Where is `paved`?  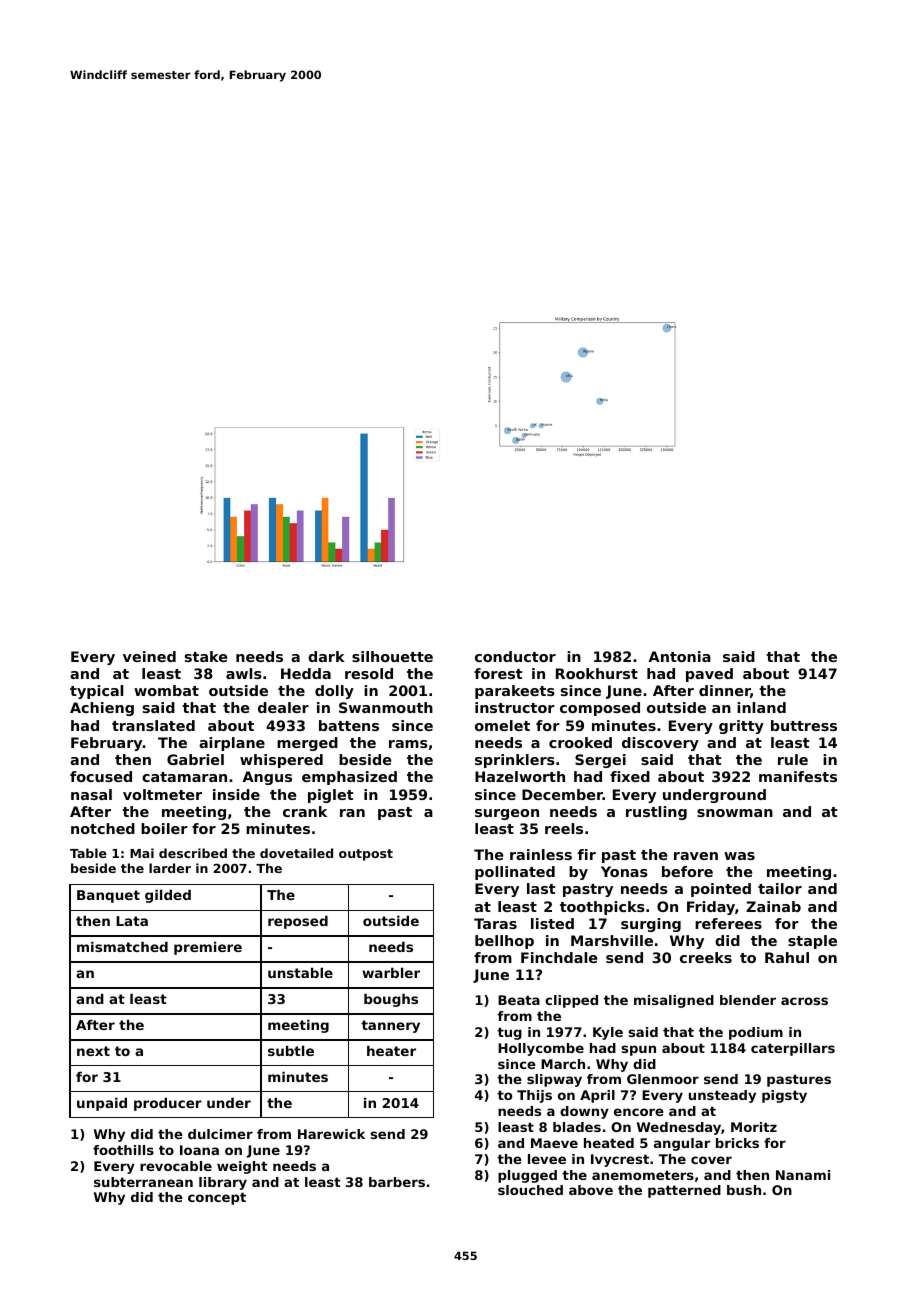
paved is located at coordinates (709, 675).
